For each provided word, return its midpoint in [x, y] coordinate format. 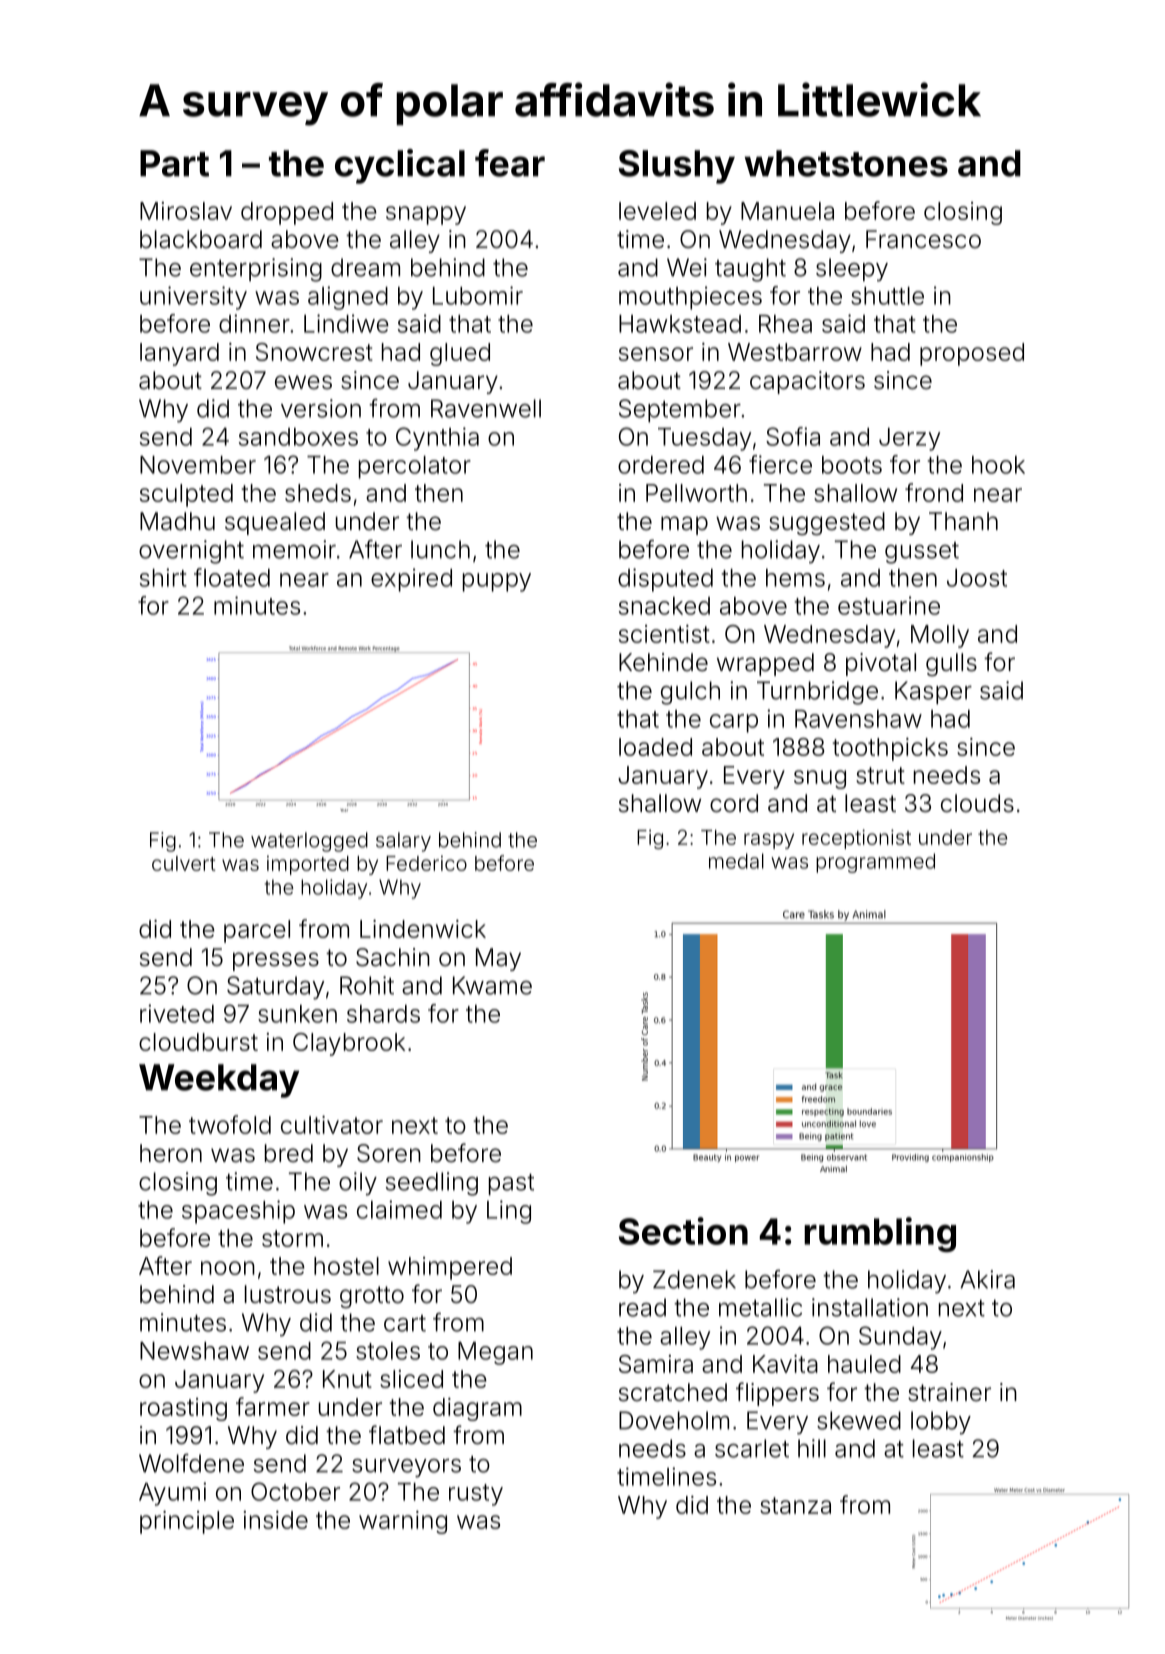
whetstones [846, 163]
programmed [875, 863]
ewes [303, 382]
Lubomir [478, 295]
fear [510, 163]
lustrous [288, 1294]
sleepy [852, 270]
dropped [287, 213]
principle [187, 1522]
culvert [184, 863]
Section [683, 1231]
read [642, 1307]
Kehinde [663, 662]
